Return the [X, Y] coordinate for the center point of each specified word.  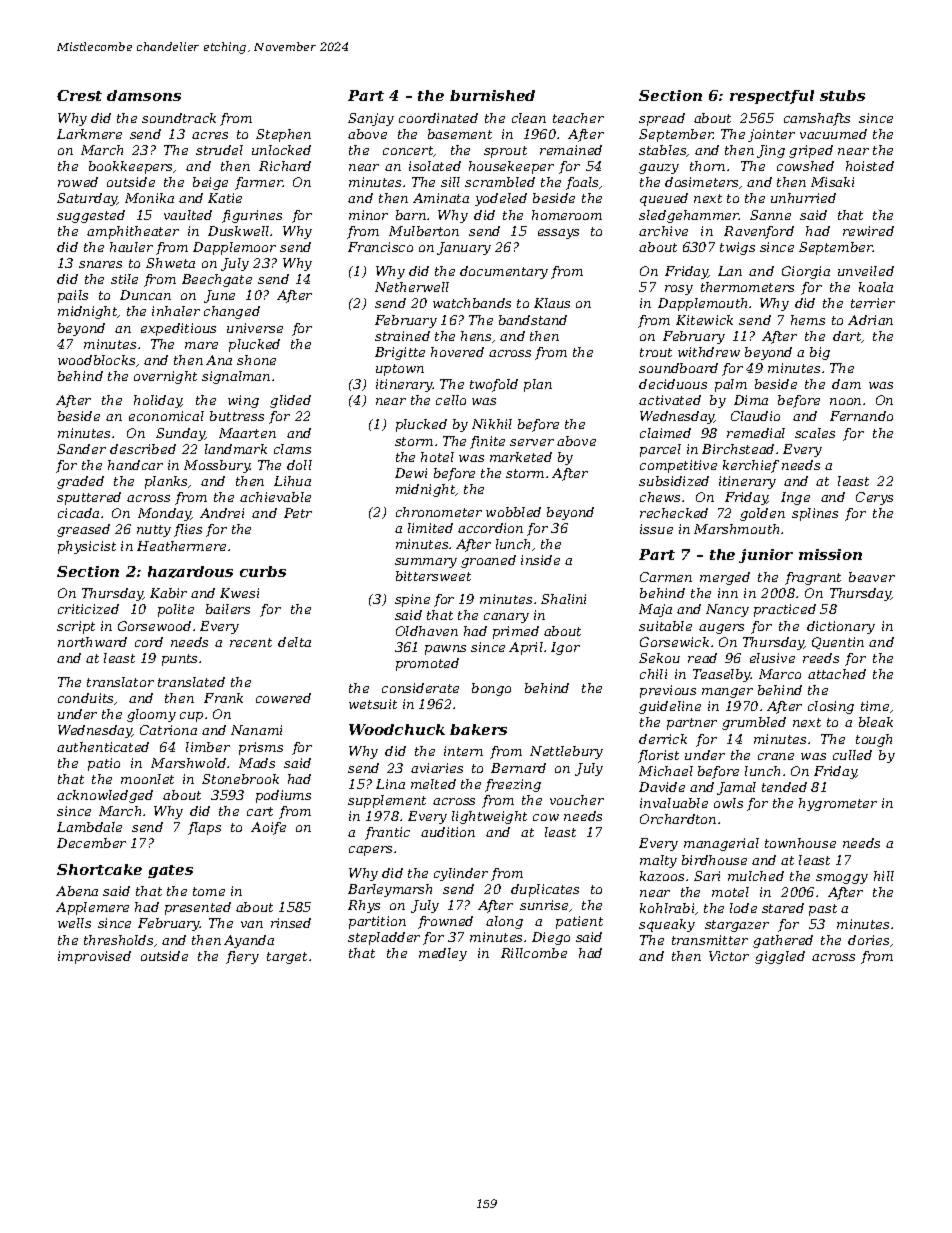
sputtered [89, 498]
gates [170, 871]
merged [725, 578]
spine [412, 600]
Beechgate [217, 280]
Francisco [380, 247]
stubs [842, 95]
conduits [86, 699]
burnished [492, 95]
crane [776, 756]
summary [426, 563]
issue [656, 529]
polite [176, 610]
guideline [670, 707]
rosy [679, 290]
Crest [79, 95]
